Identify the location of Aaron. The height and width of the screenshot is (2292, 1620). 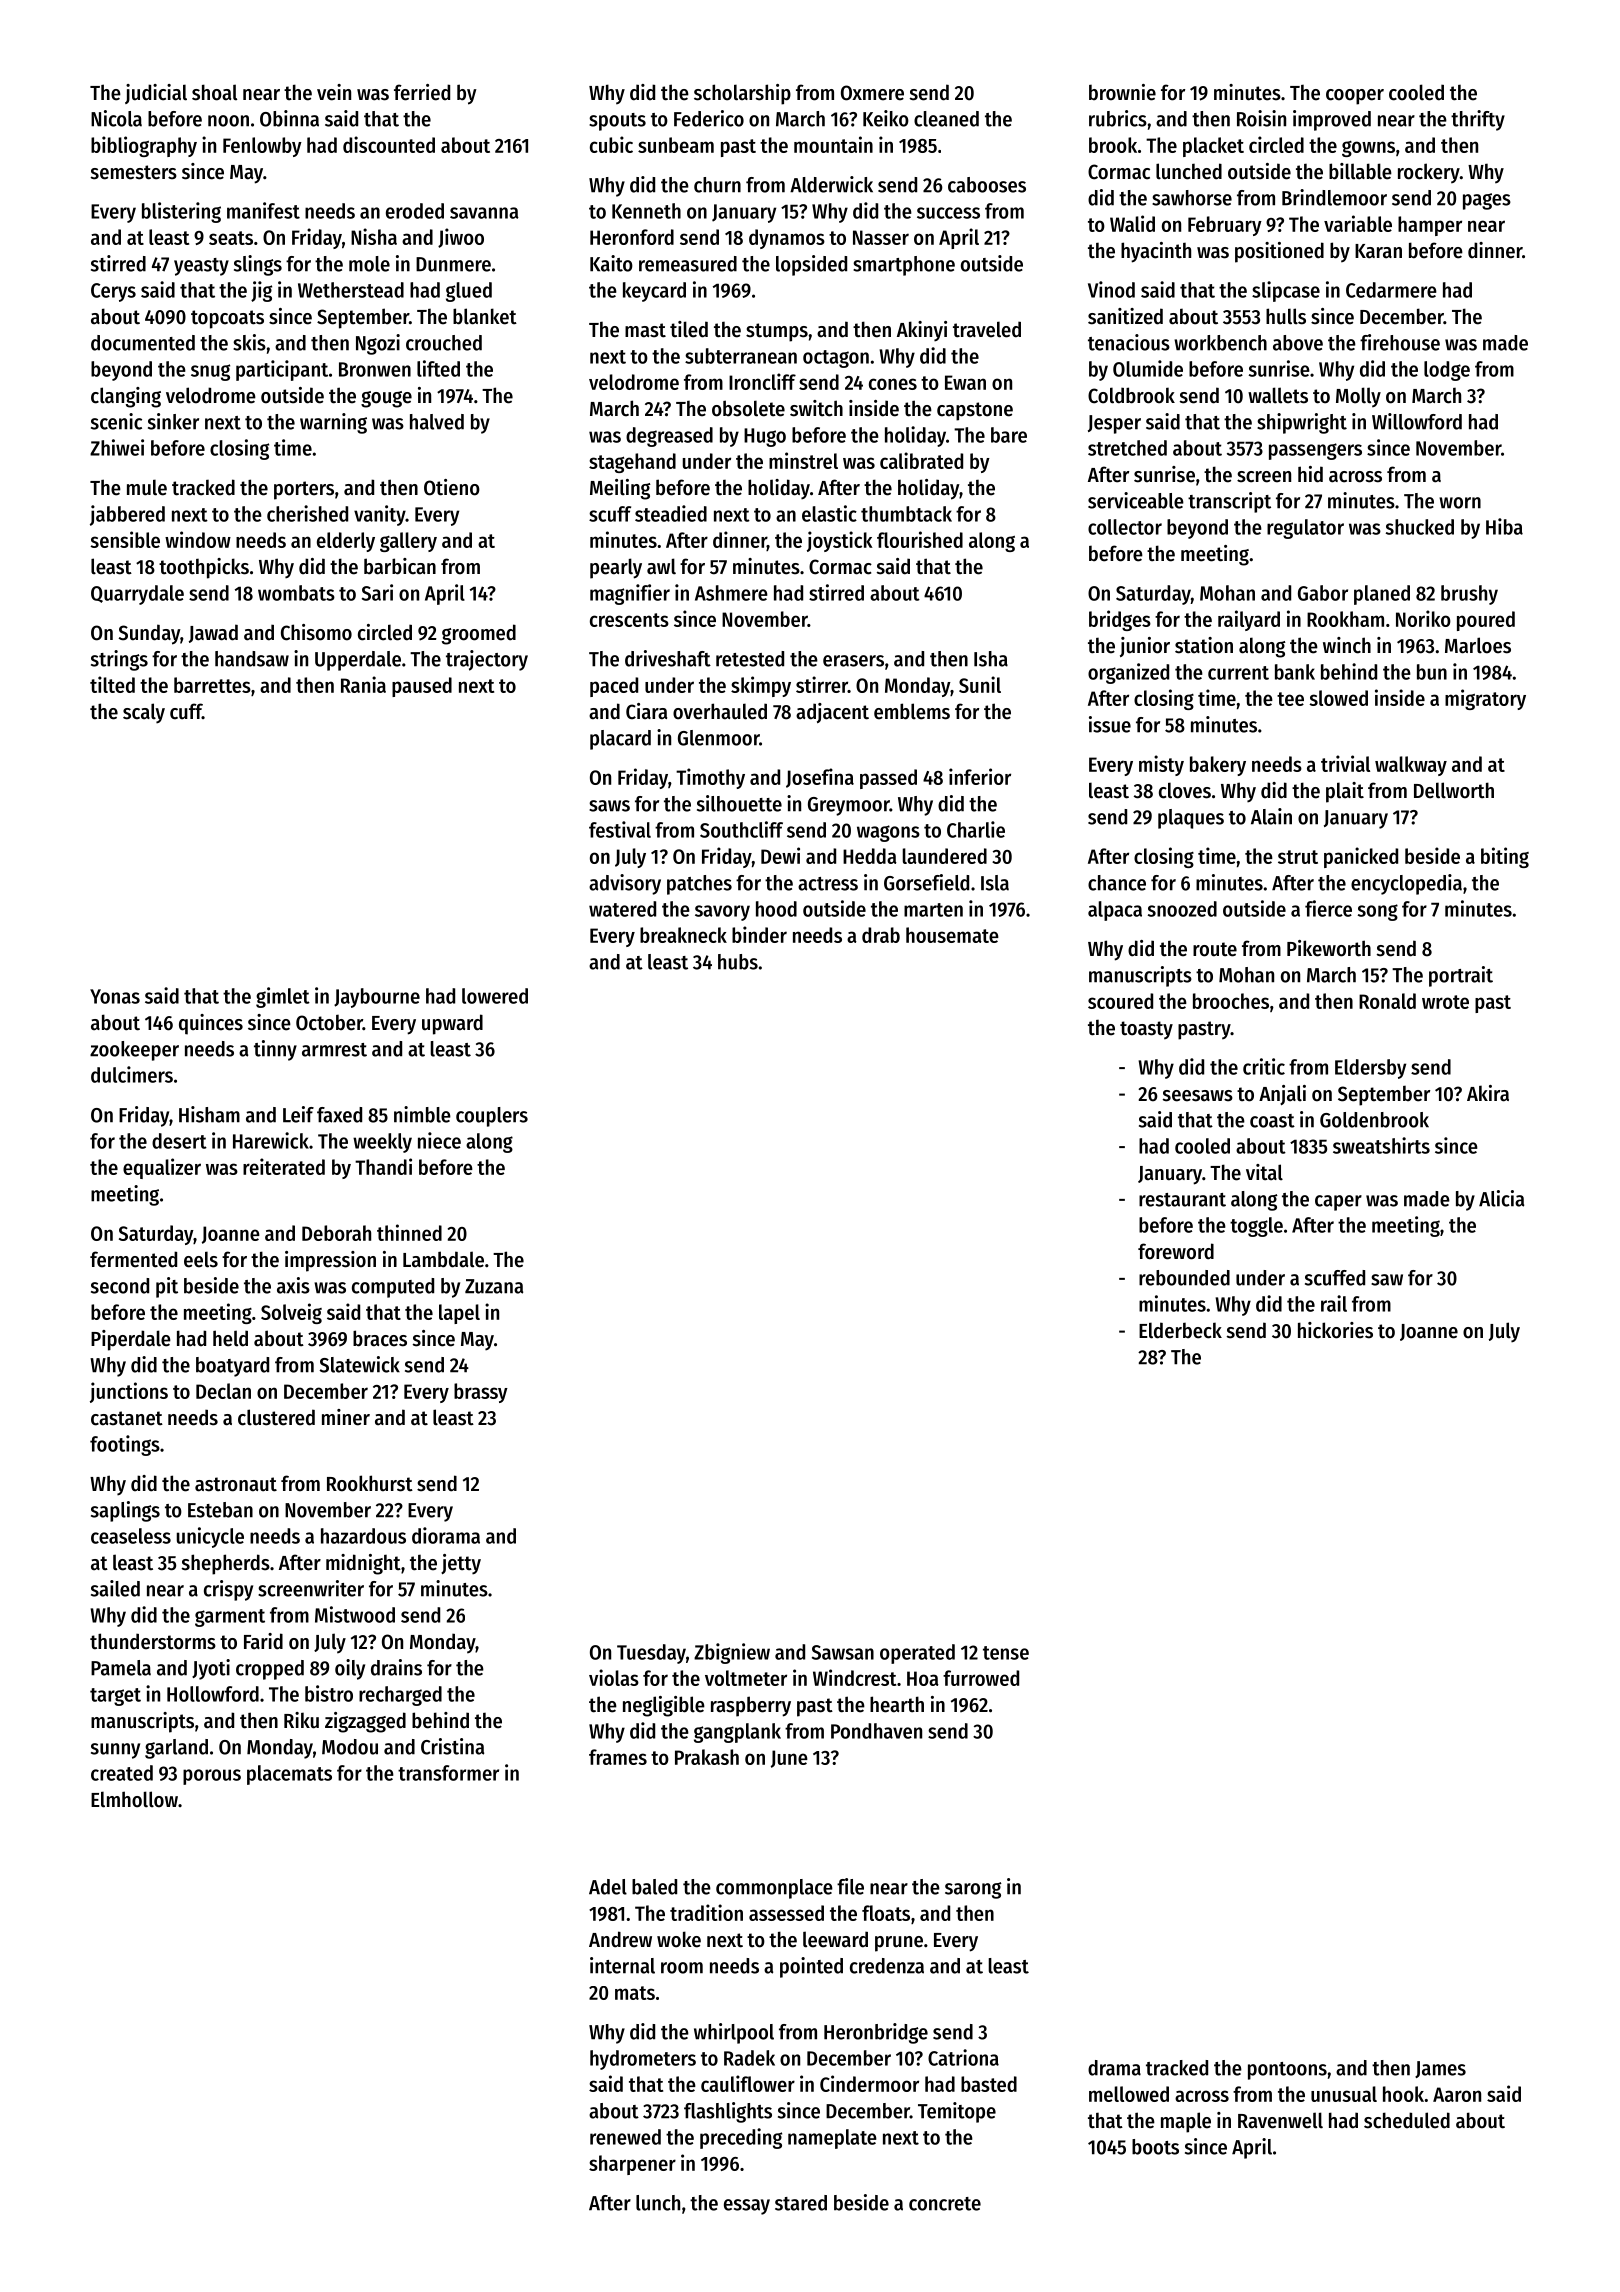
(1457, 2094).
